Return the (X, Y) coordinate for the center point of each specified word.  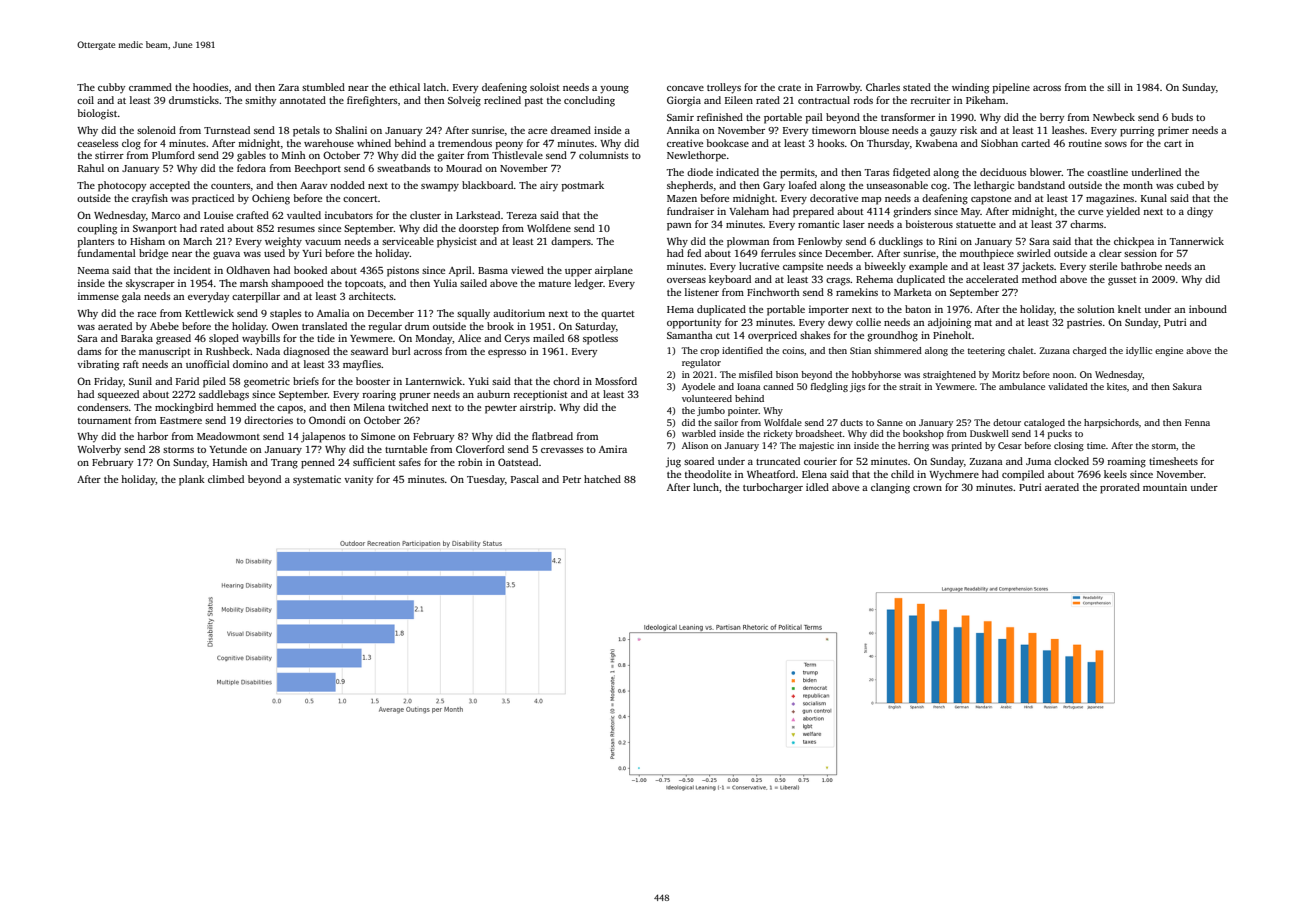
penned (318, 463)
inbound (1208, 309)
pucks (1060, 434)
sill (1114, 87)
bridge (153, 254)
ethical (404, 87)
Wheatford (771, 474)
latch (435, 87)
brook (500, 326)
